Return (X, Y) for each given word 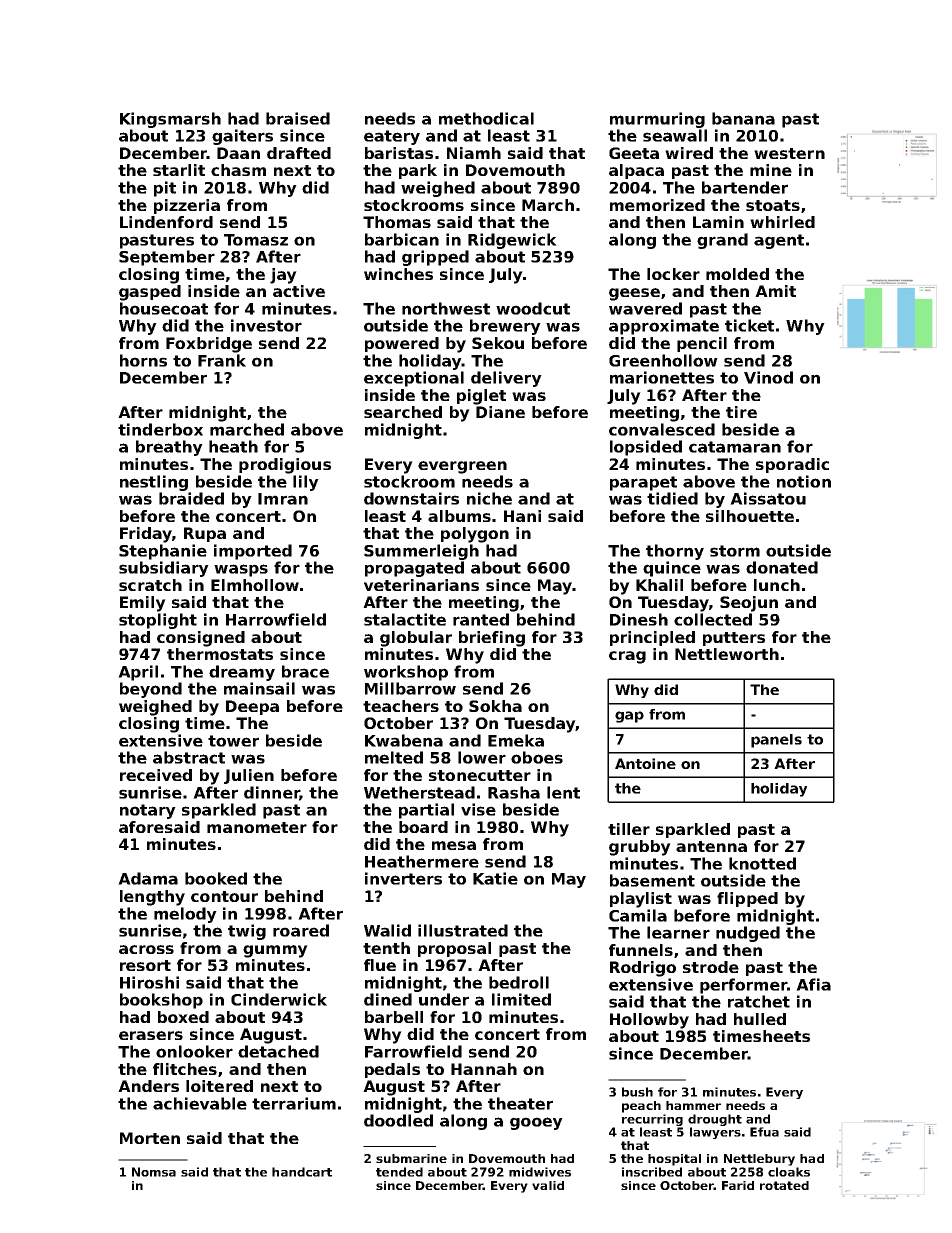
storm (735, 551)
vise (478, 809)
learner (678, 932)
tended (399, 1172)
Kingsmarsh (170, 120)
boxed (183, 1017)
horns (143, 360)
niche (489, 498)
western (789, 153)
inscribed (652, 1172)
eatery (392, 137)
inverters (403, 878)
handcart (302, 1172)
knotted (762, 863)
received (156, 775)
